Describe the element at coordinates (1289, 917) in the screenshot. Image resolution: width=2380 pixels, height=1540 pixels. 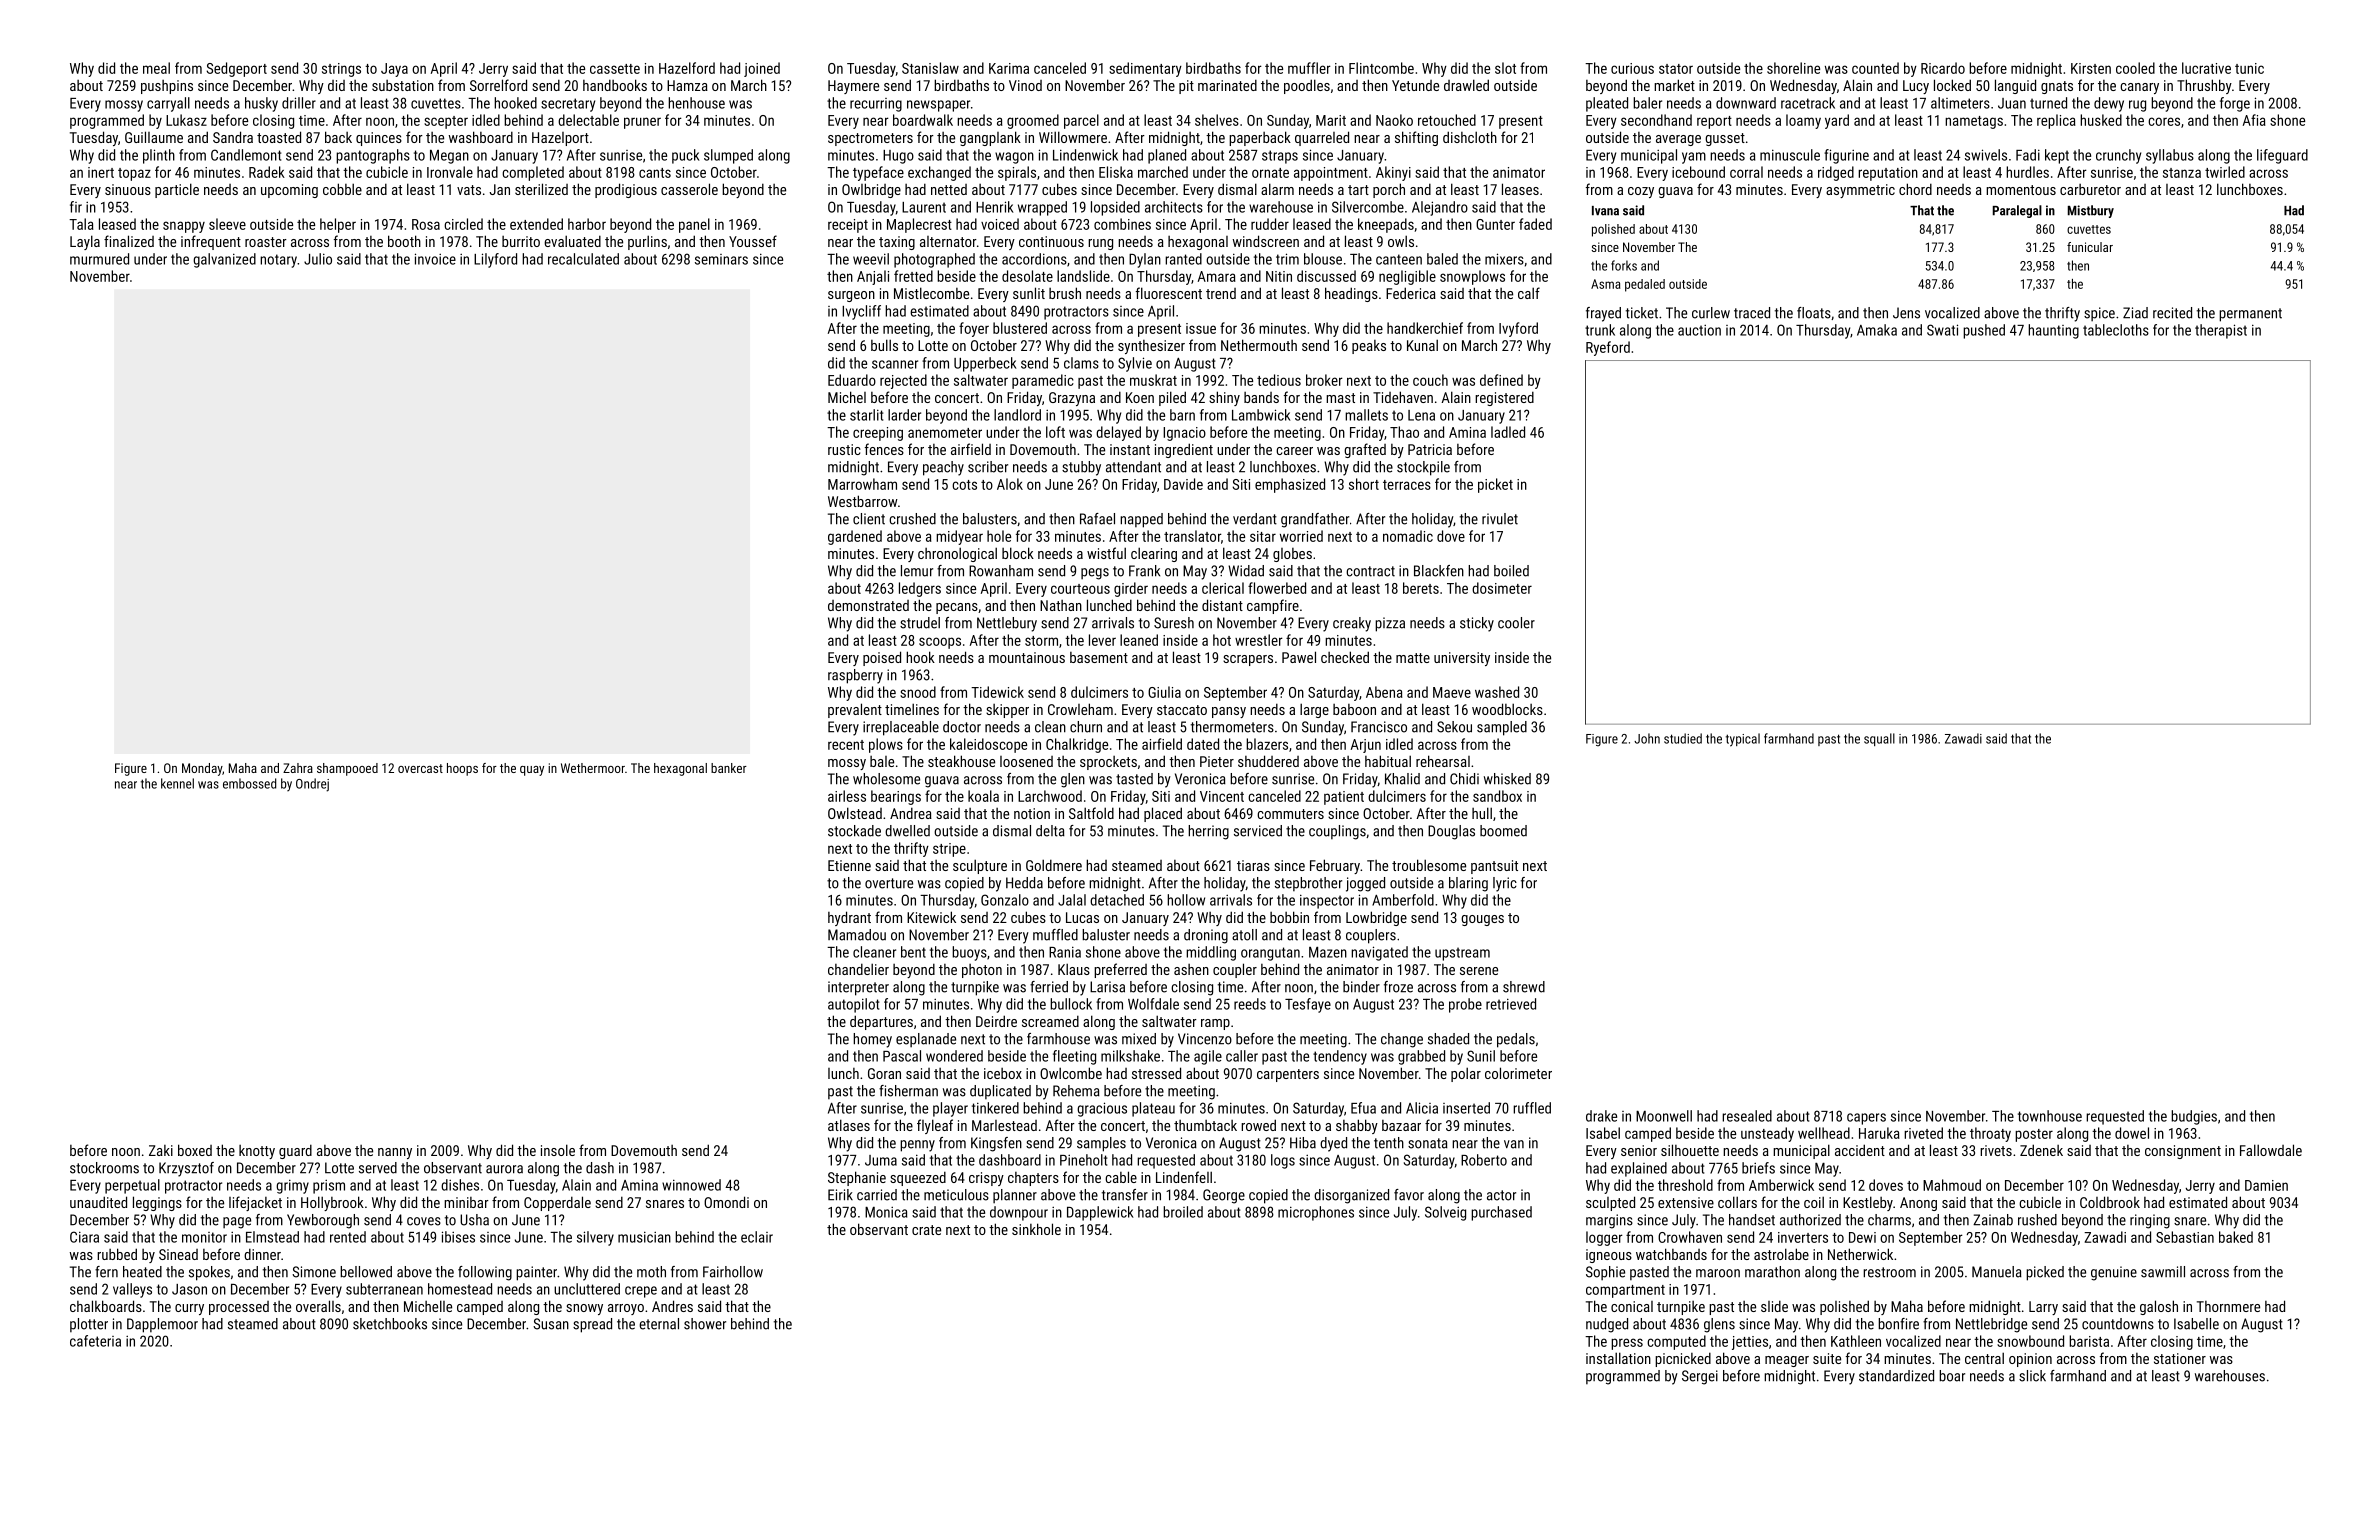
I see `bobbin` at that location.
